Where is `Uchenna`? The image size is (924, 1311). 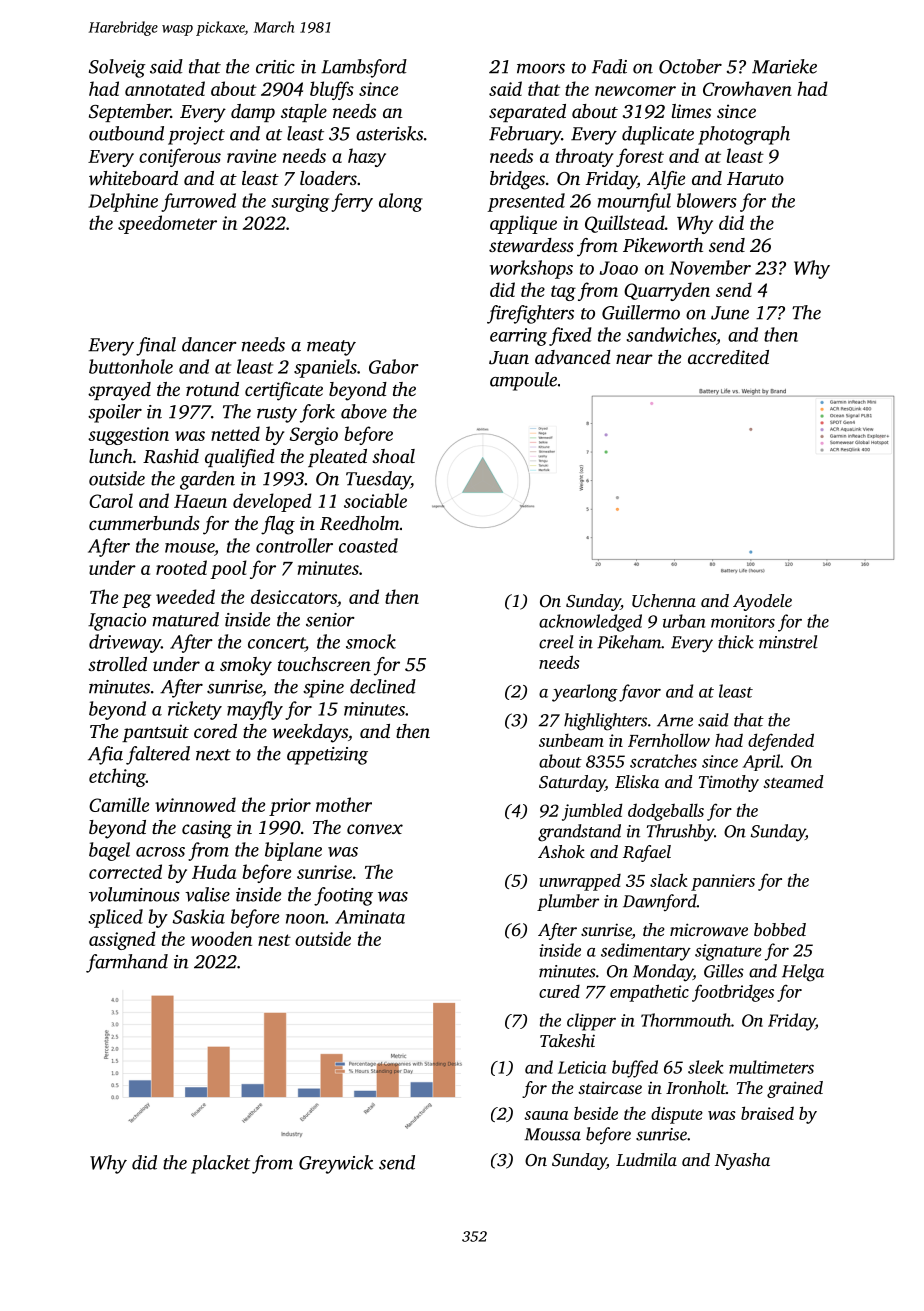 Uchenna is located at coordinates (664, 601).
